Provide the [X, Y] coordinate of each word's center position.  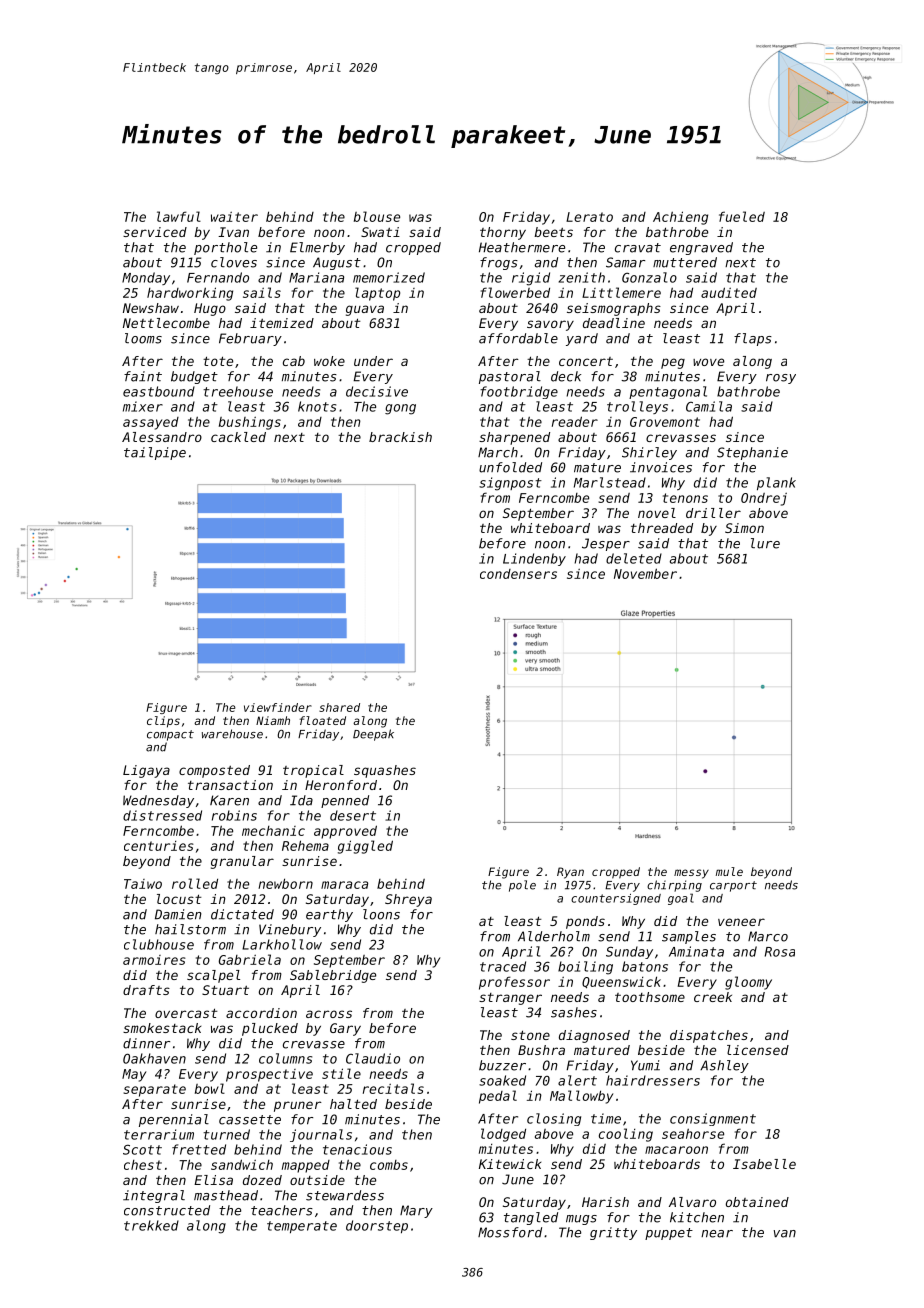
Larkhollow [282, 944]
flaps [753, 339]
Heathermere [522, 247]
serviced [155, 232]
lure [765, 543]
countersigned [616, 899]
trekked [151, 1225]
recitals [393, 1088]
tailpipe [155, 453]
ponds [585, 922]
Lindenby [534, 559]
